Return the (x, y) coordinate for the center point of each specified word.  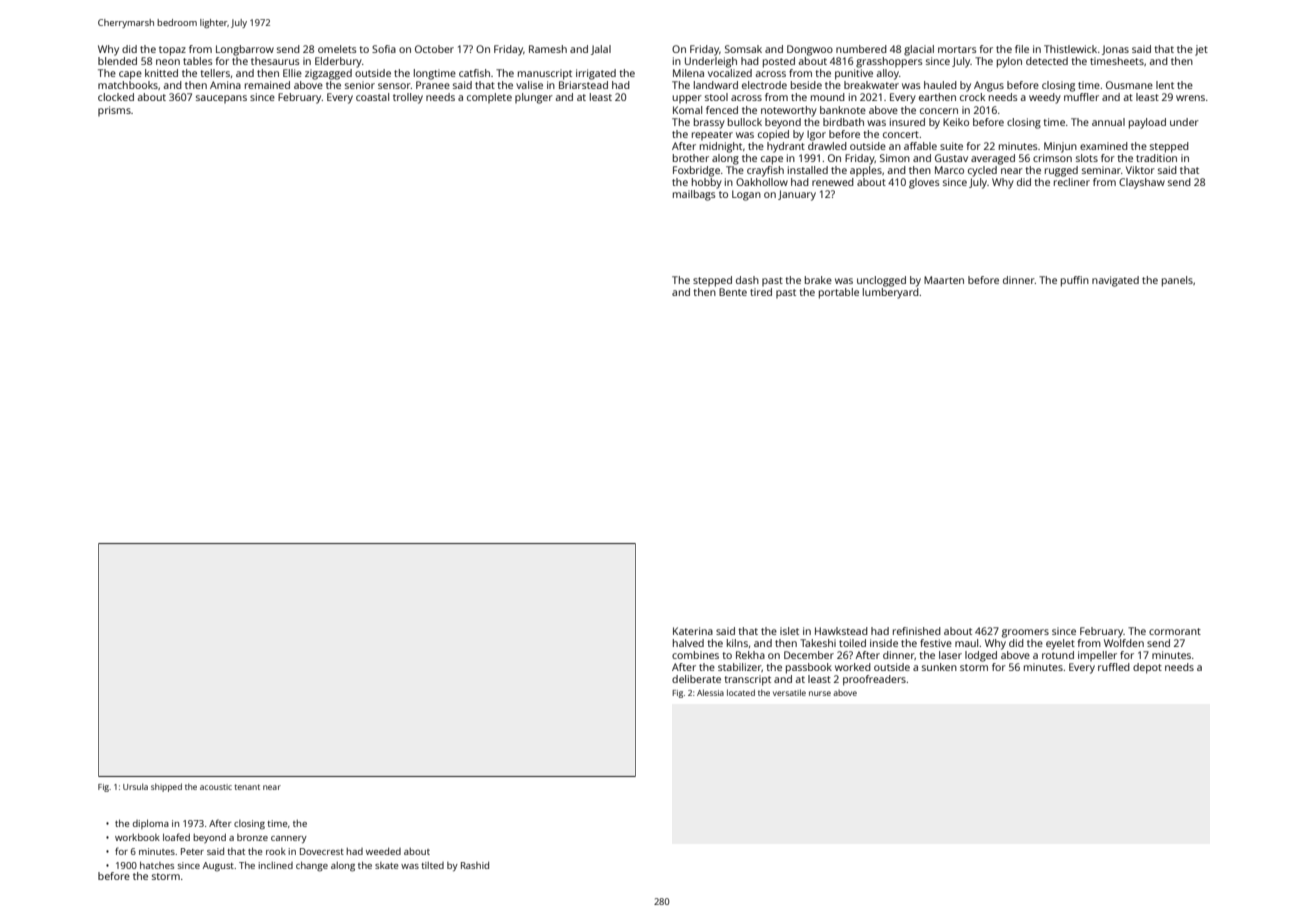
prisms (114, 111)
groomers (1025, 633)
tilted (432, 865)
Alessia (710, 692)
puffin (1075, 281)
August (218, 867)
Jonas (1115, 50)
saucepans (221, 99)
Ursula (135, 786)
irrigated (596, 74)
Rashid (475, 865)
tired (761, 292)
